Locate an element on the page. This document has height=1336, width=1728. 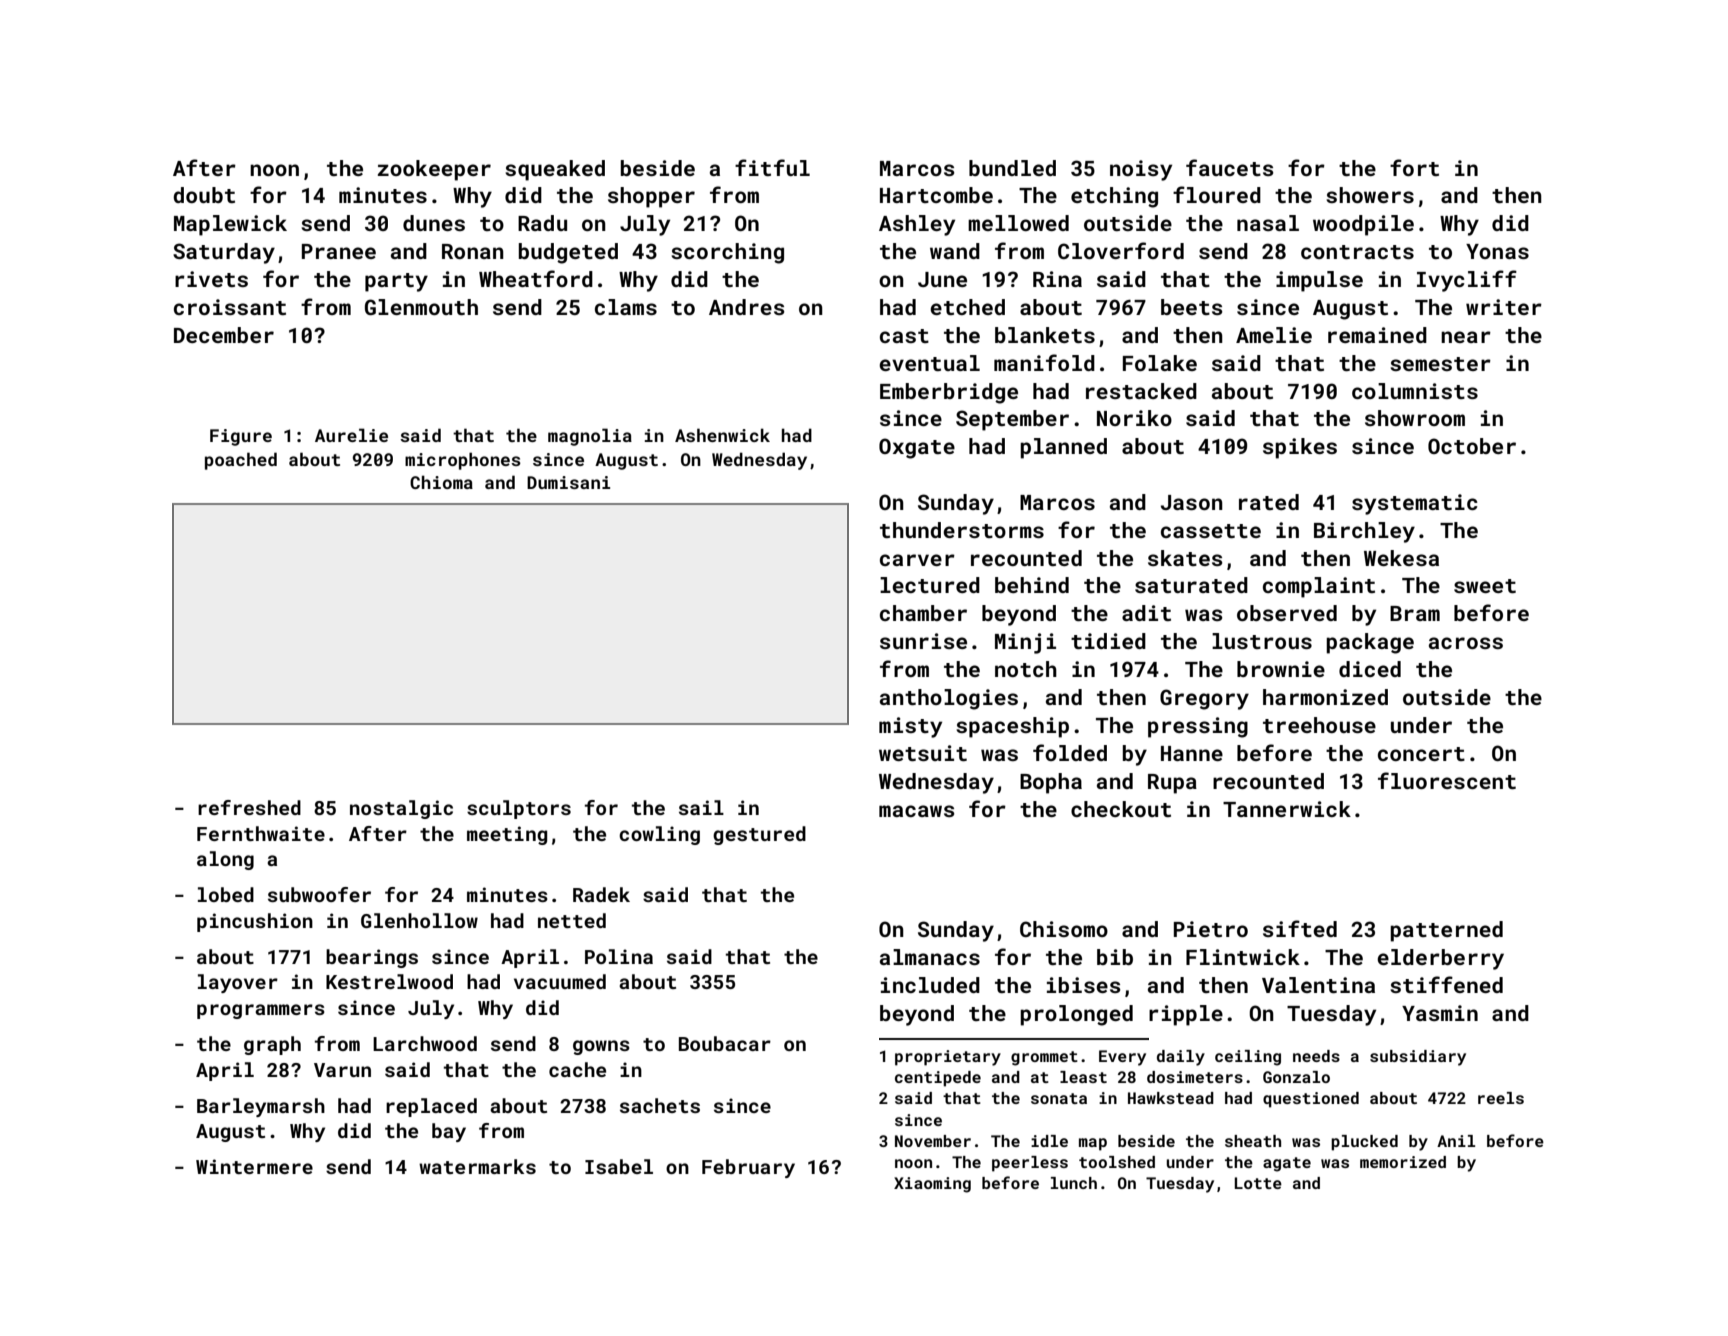
poached is located at coordinates (241, 461).
